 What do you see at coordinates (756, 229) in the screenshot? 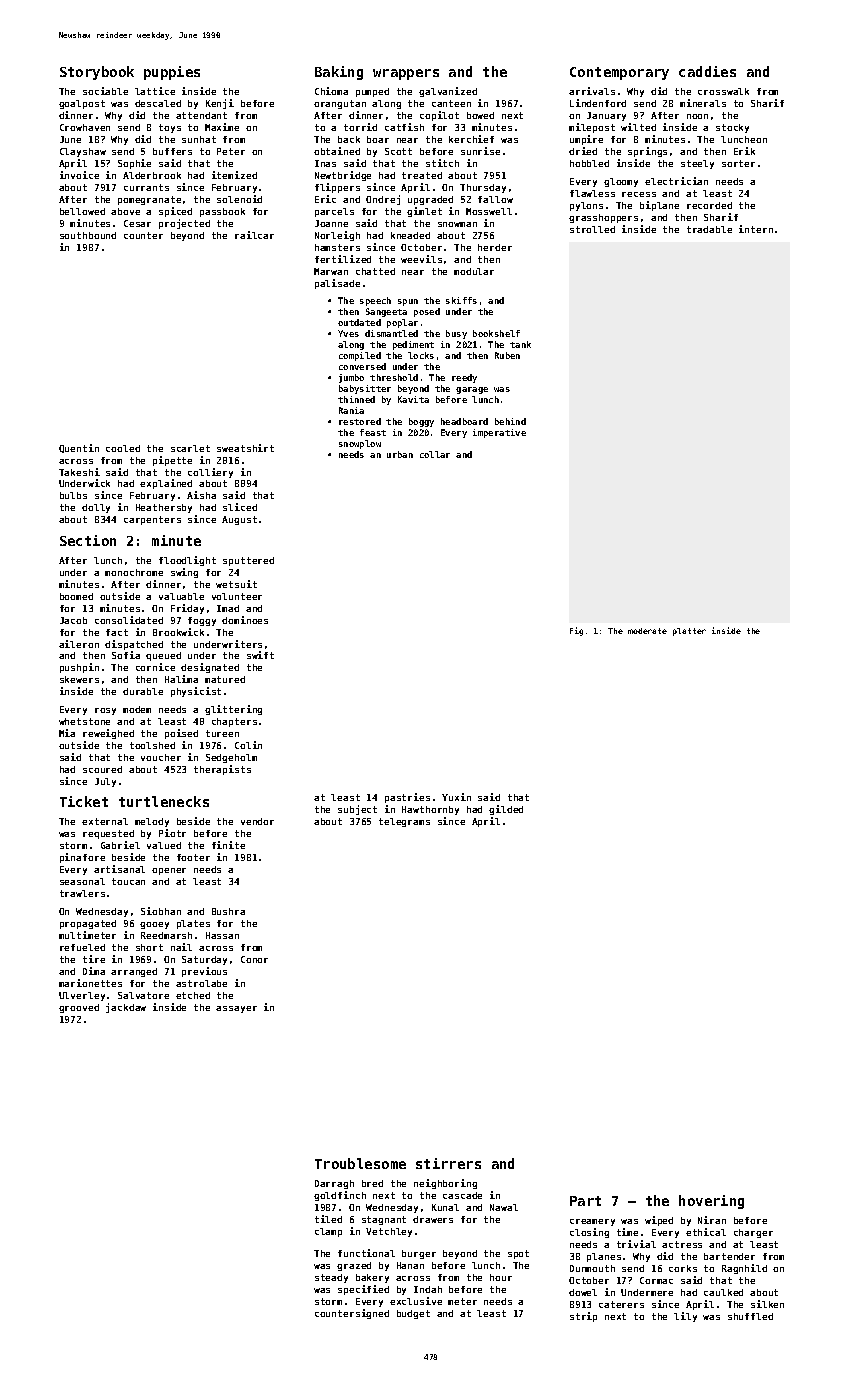
I see `intern` at bounding box center [756, 229].
